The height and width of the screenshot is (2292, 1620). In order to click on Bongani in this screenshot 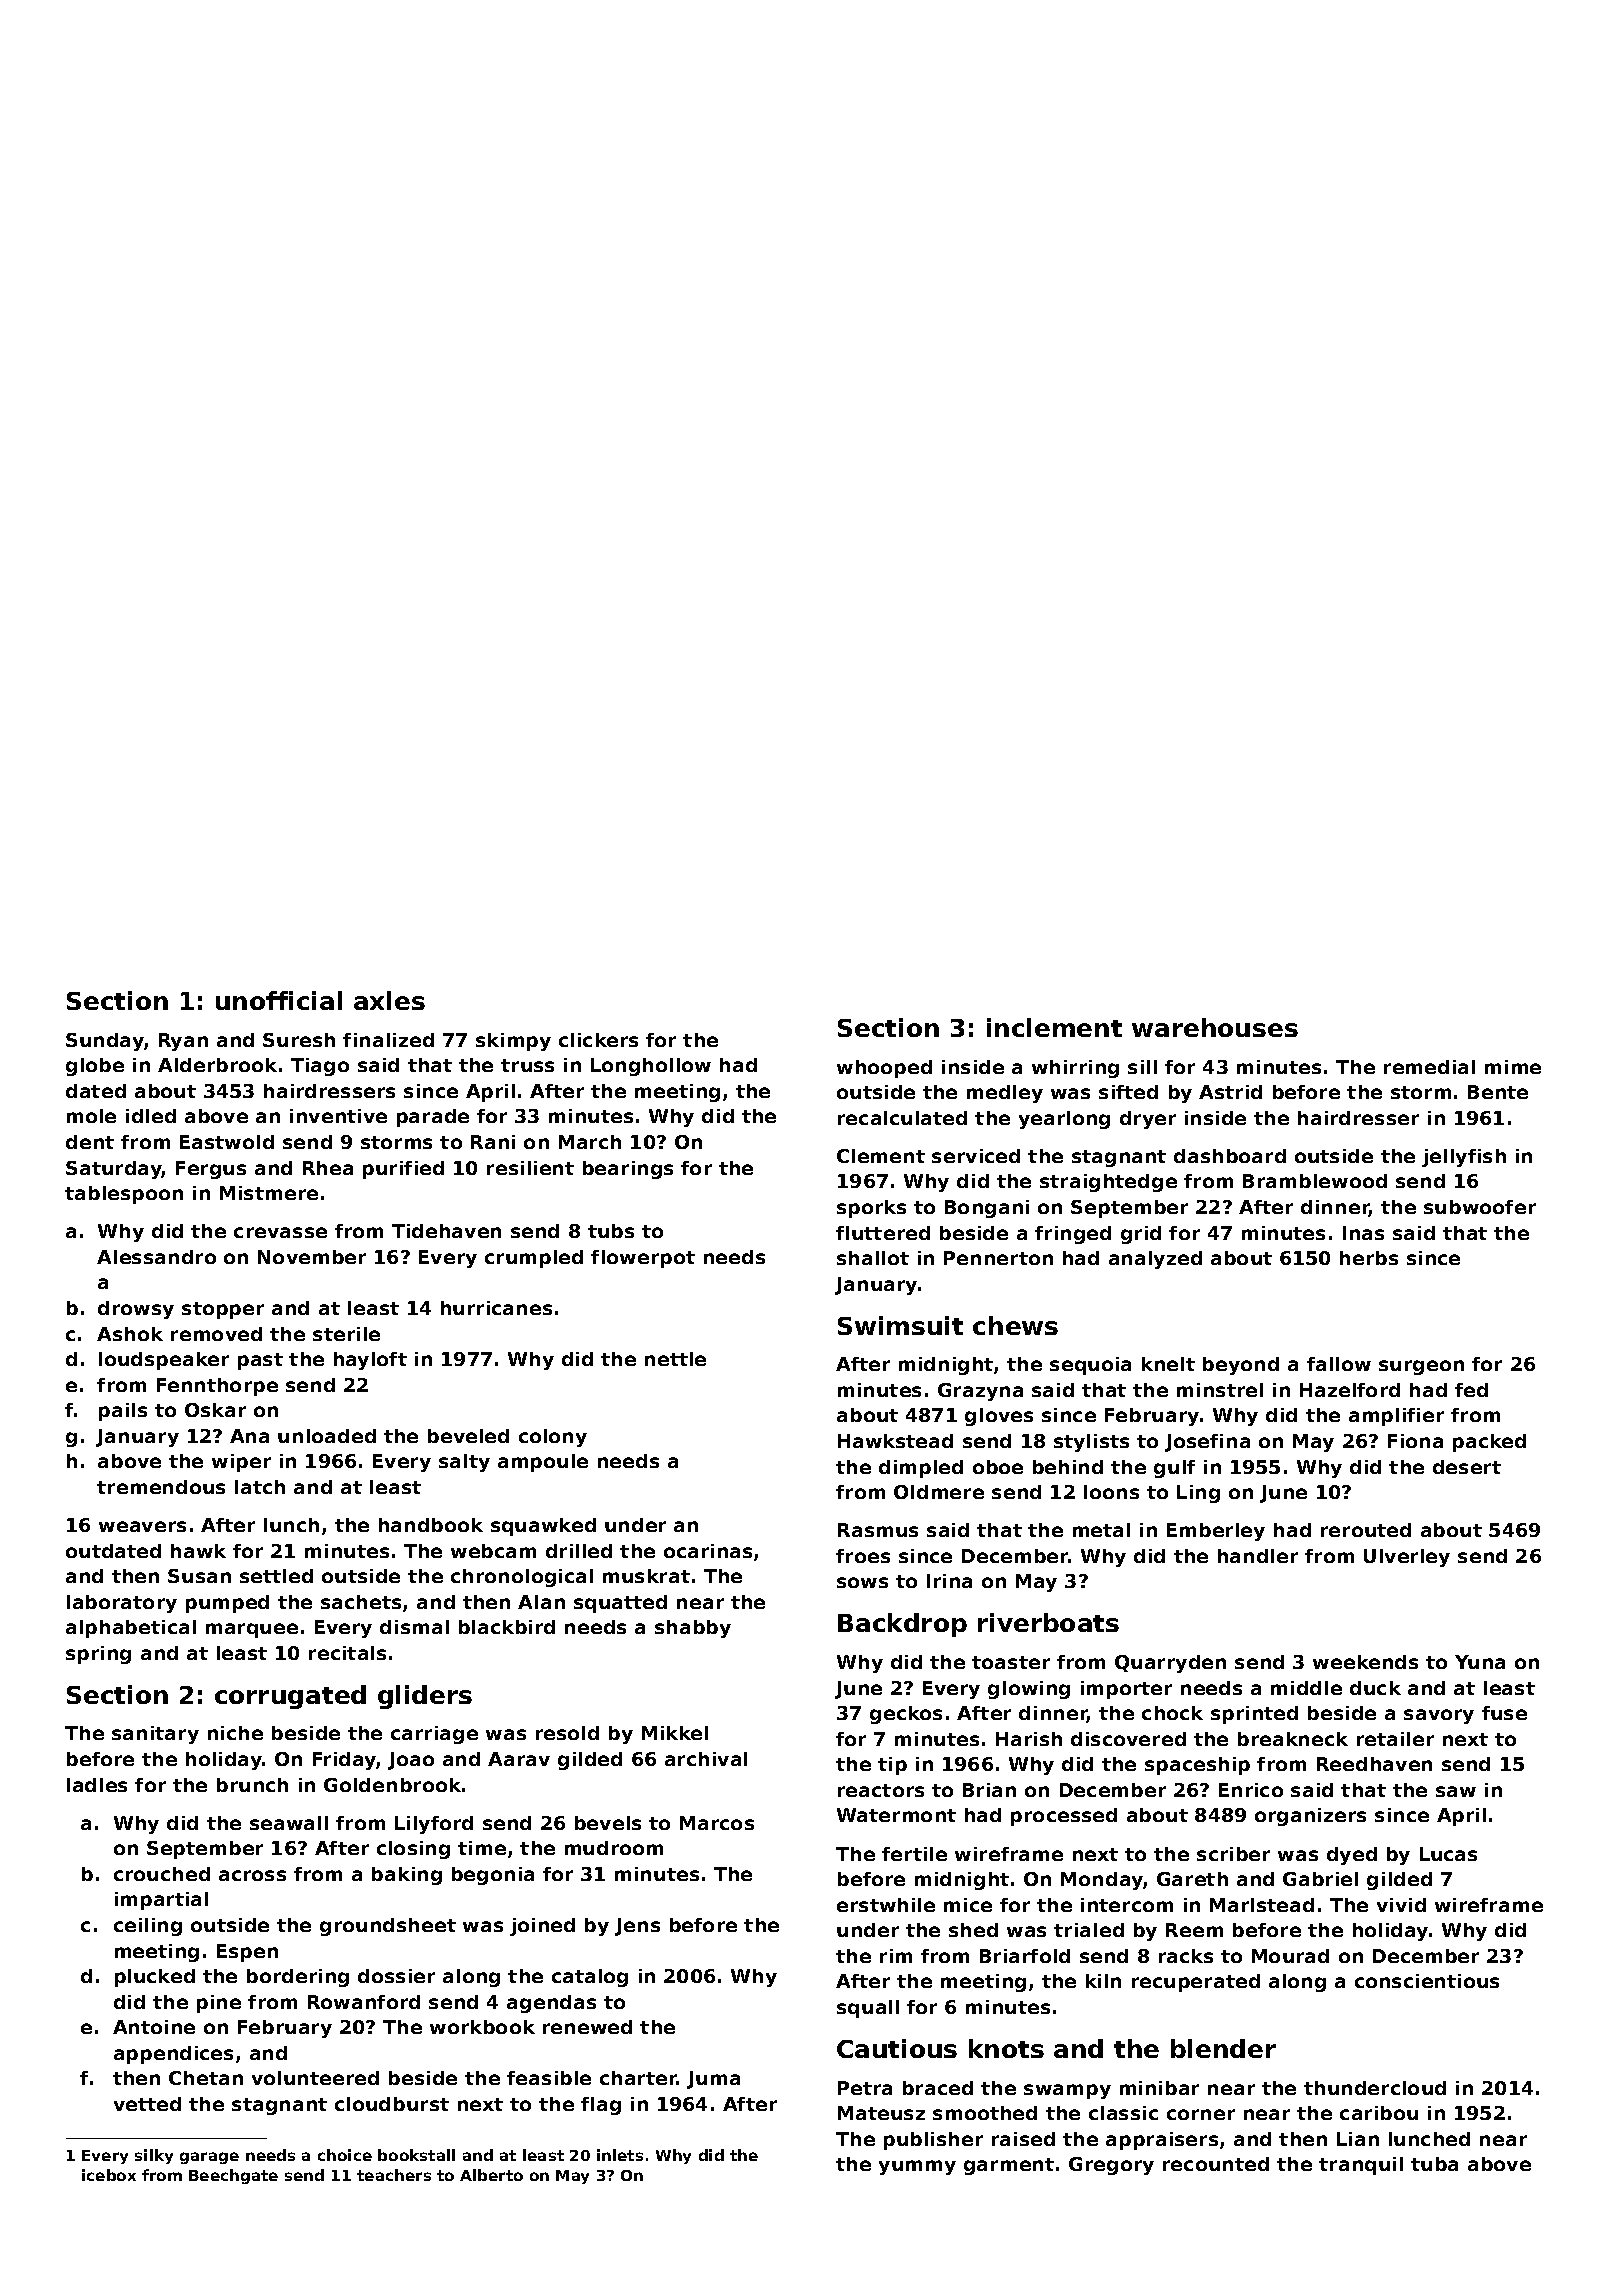, I will do `click(987, 1209)`.
